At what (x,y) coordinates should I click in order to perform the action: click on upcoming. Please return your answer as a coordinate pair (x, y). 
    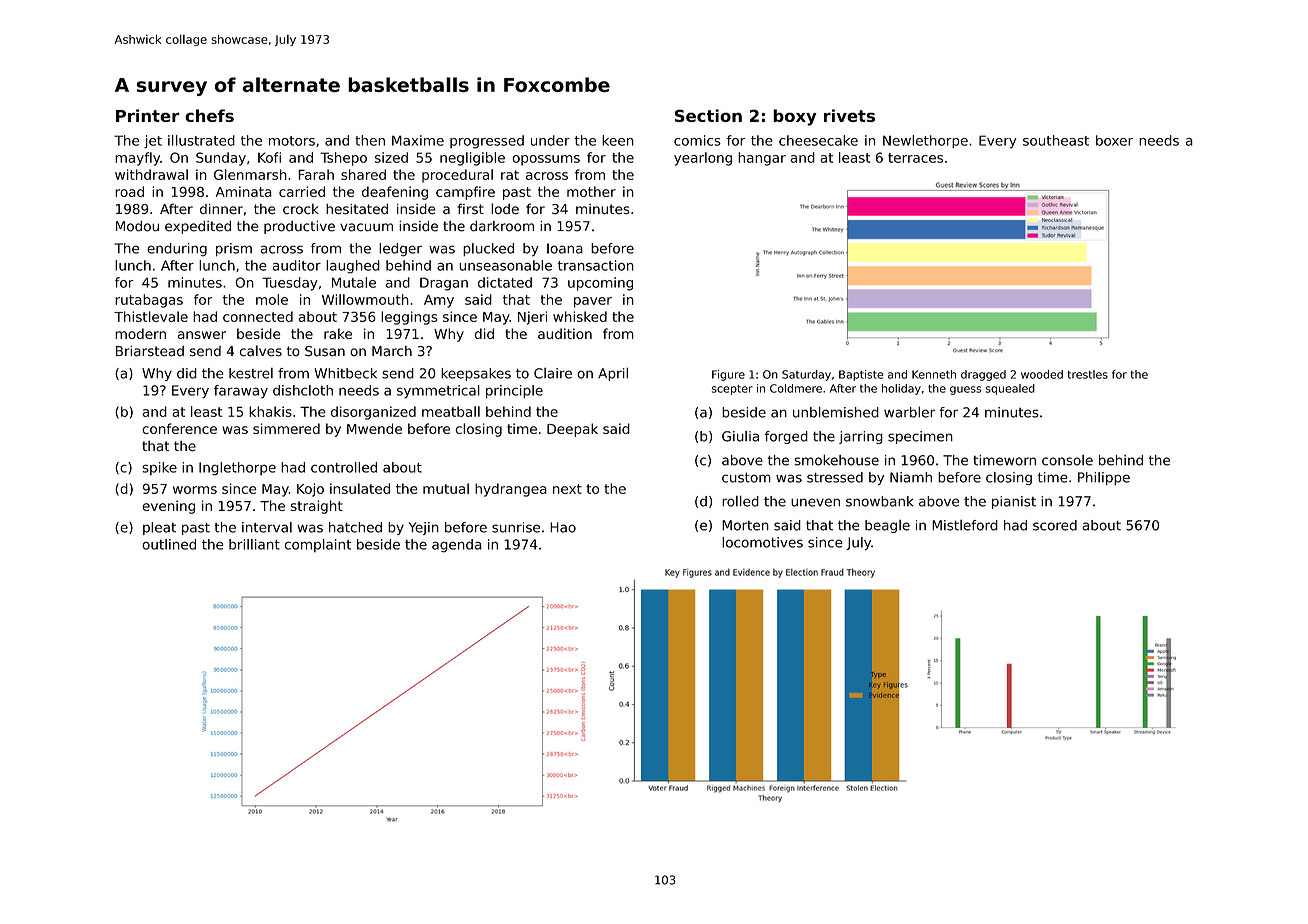
    Looking at the image, I should click on (600, 284).
